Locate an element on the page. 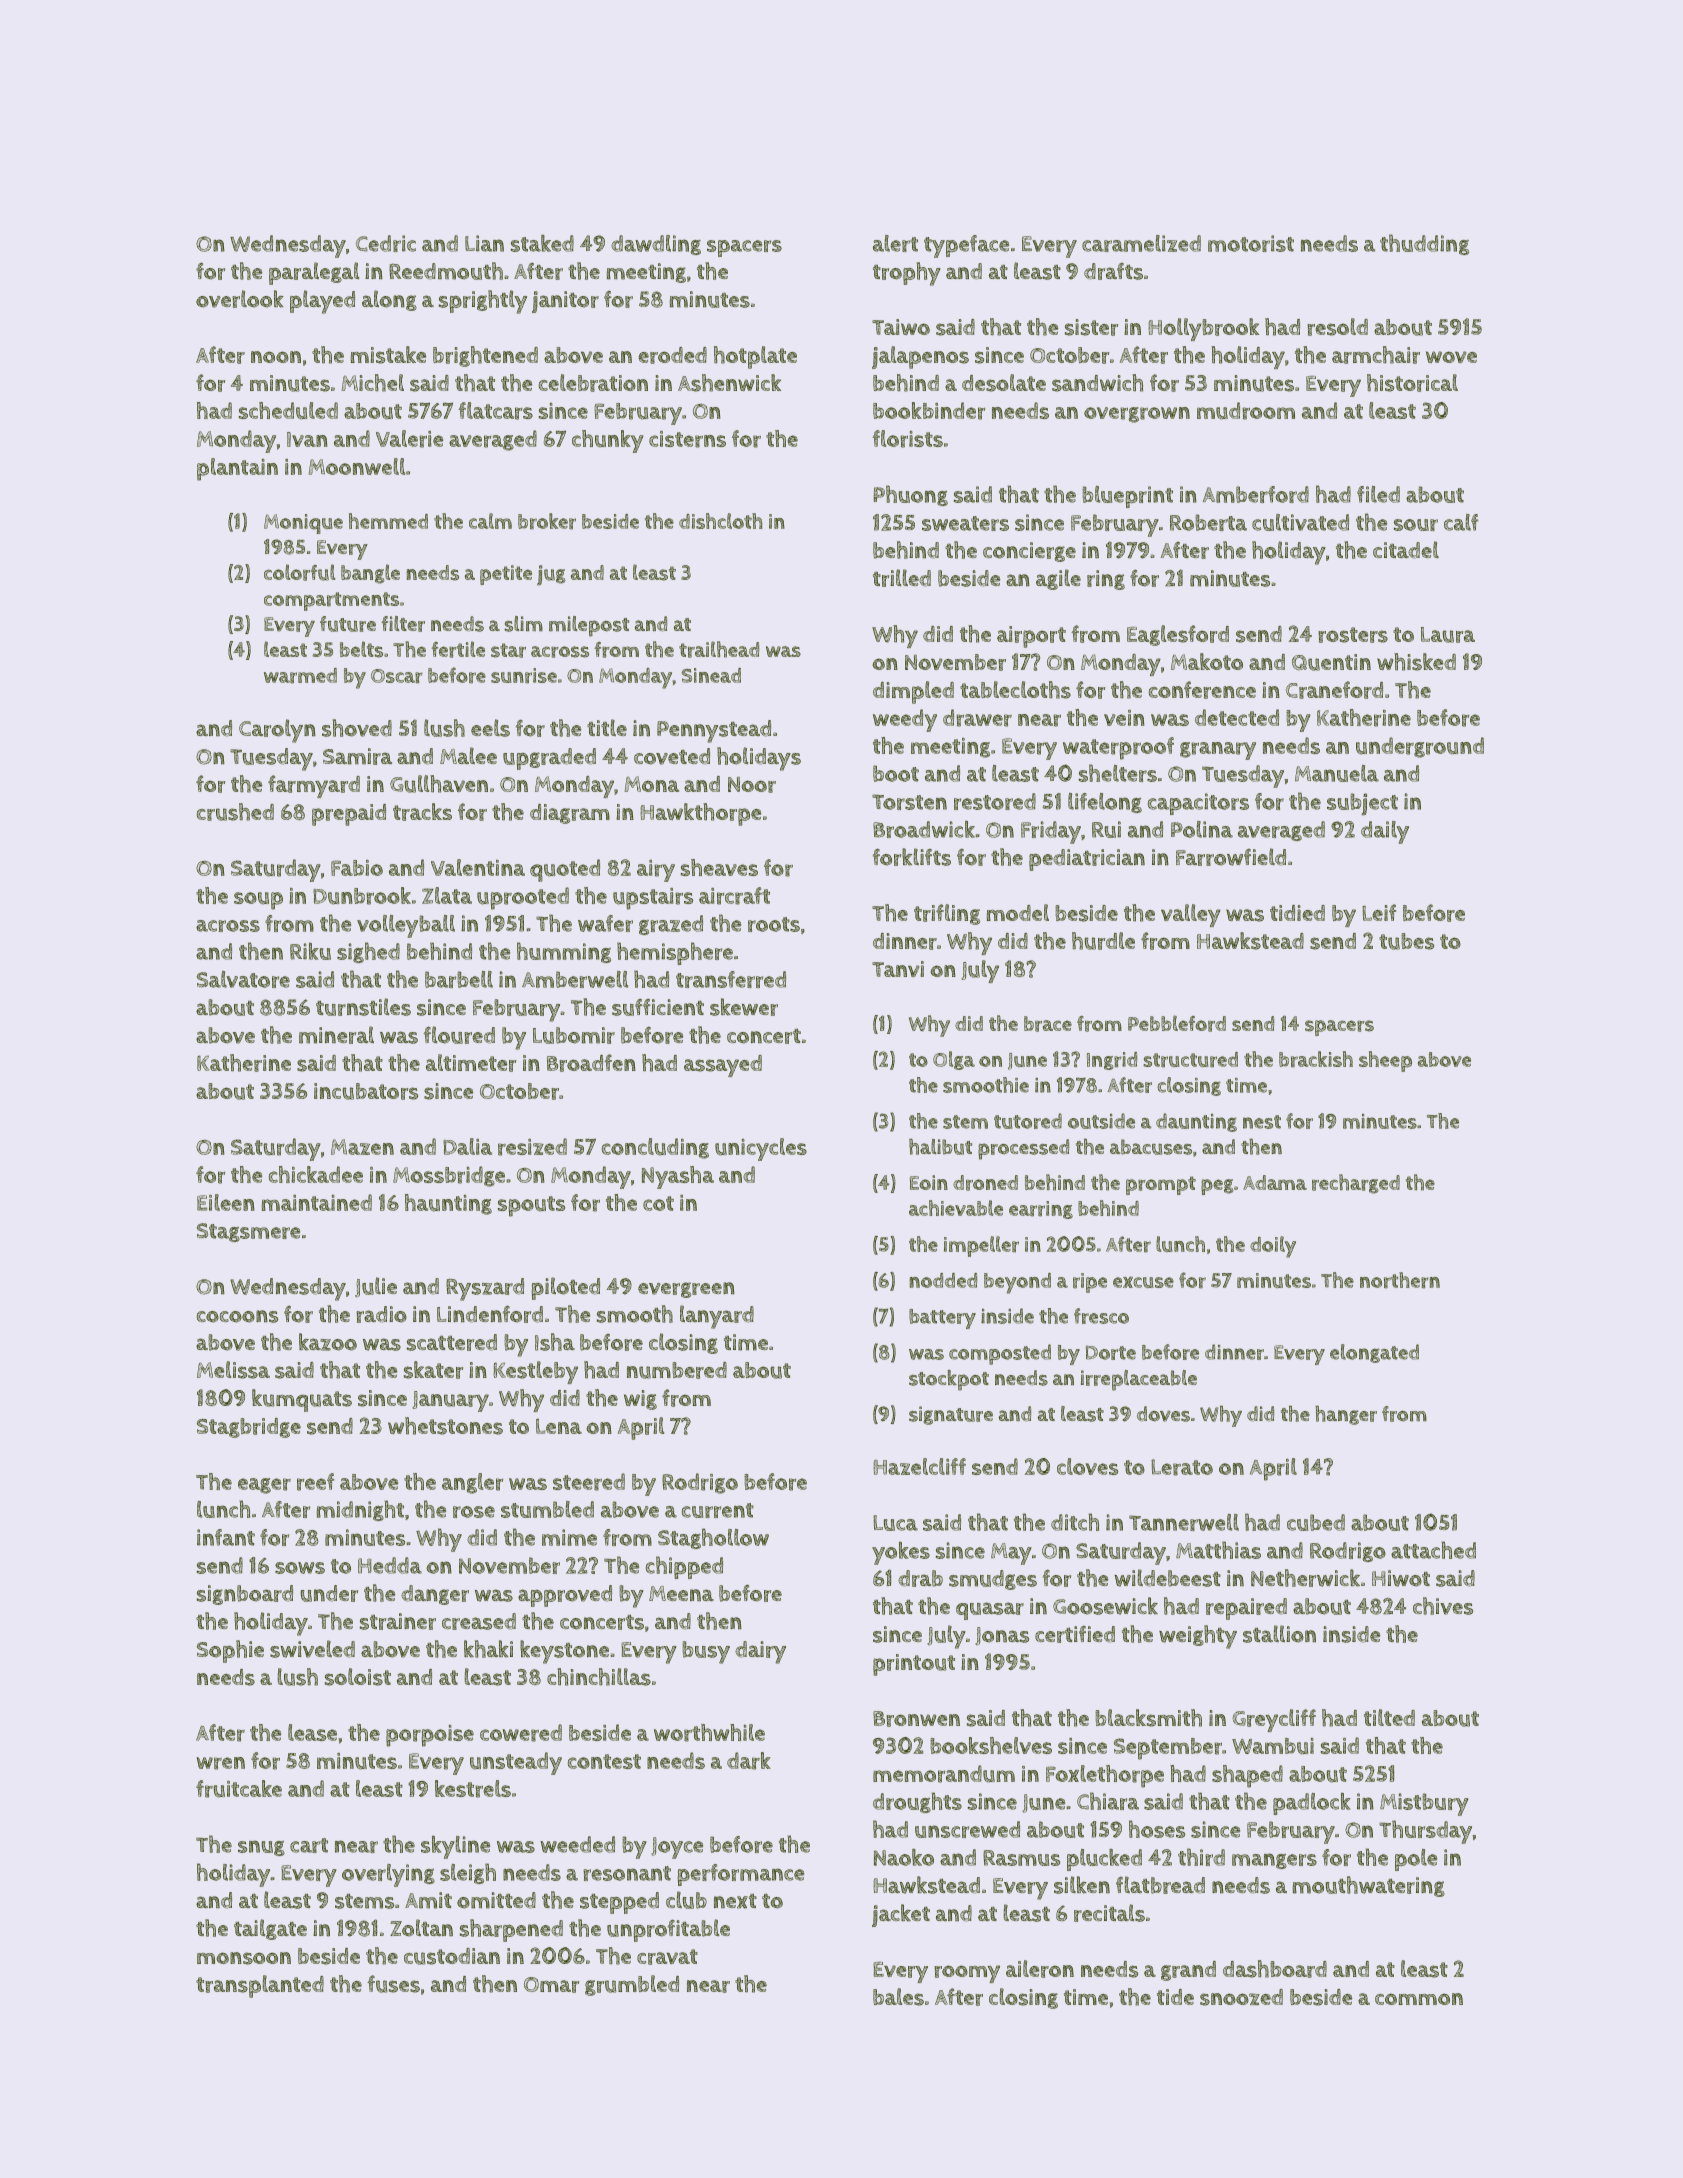 The height and width of the document is (2178, 1683). Wambui is located at coordinates (1273, 1746).
